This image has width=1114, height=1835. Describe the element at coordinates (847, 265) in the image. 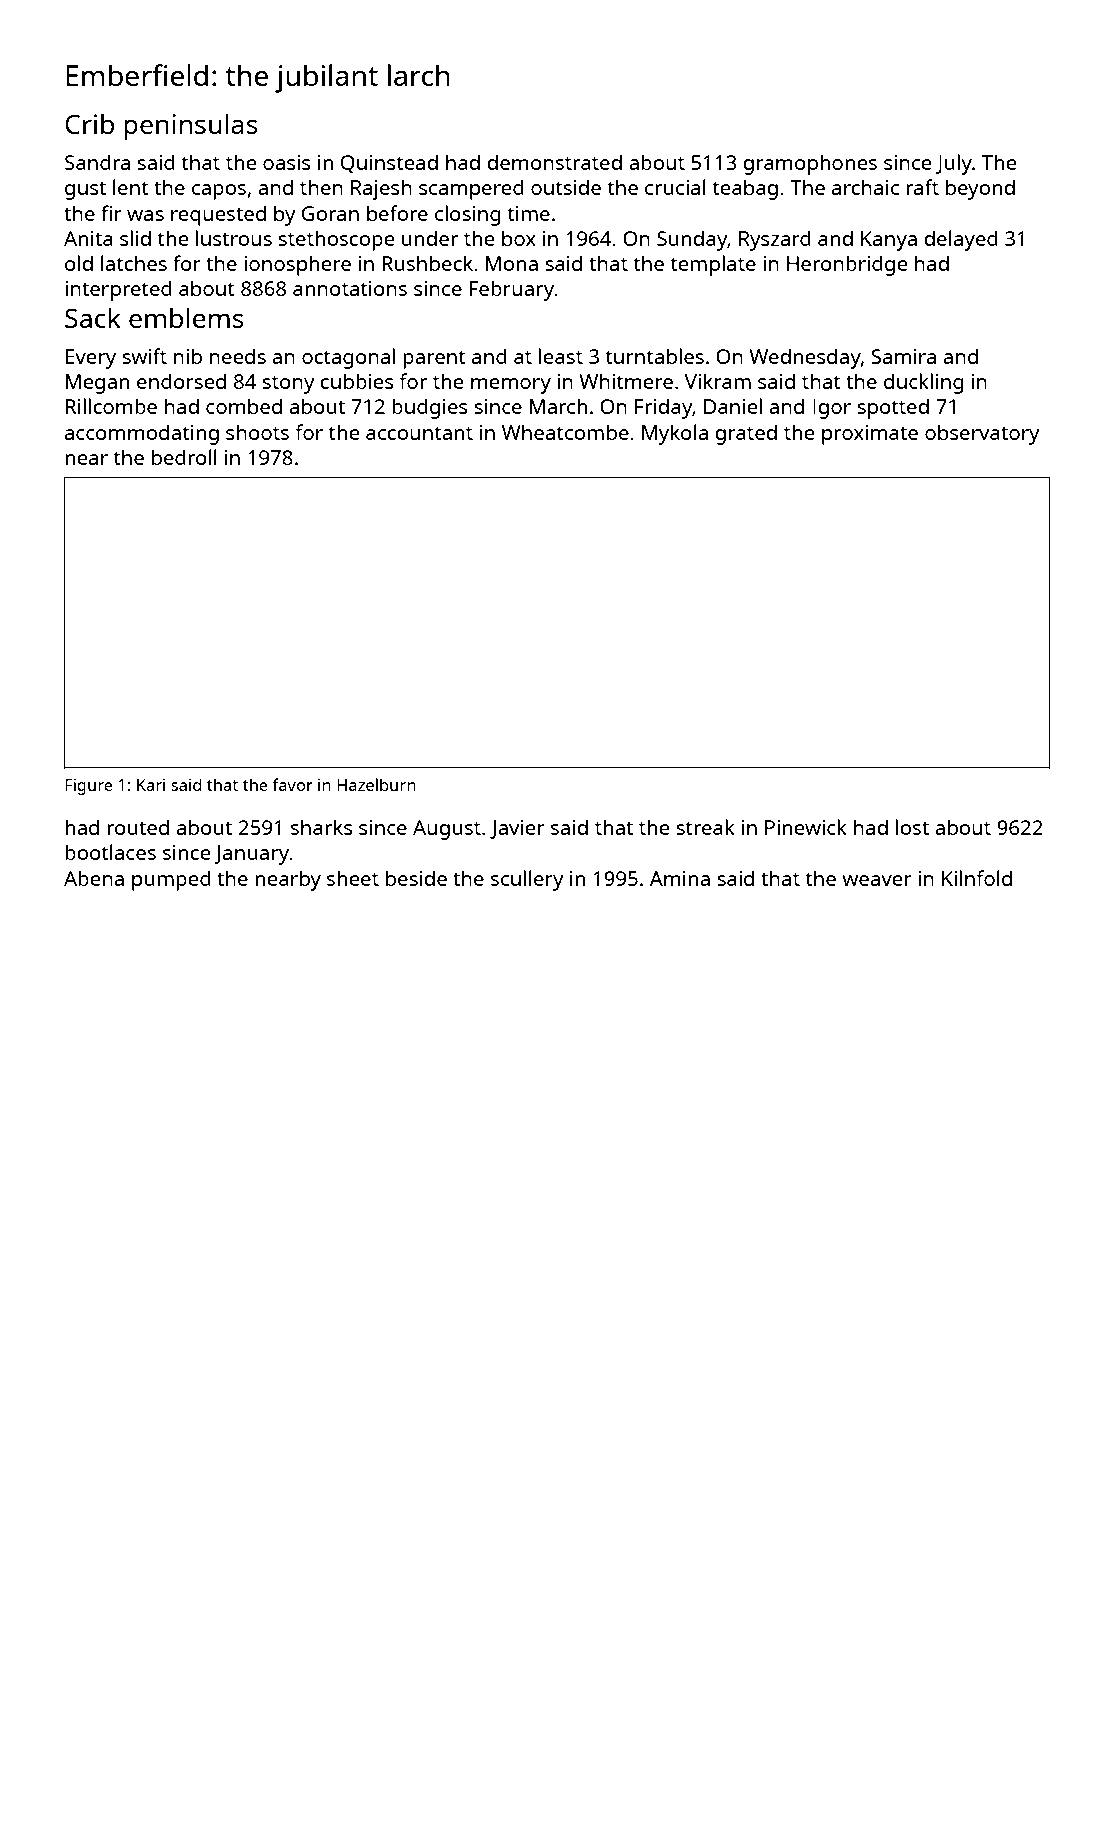

I see `Heronbridge` at that location.
